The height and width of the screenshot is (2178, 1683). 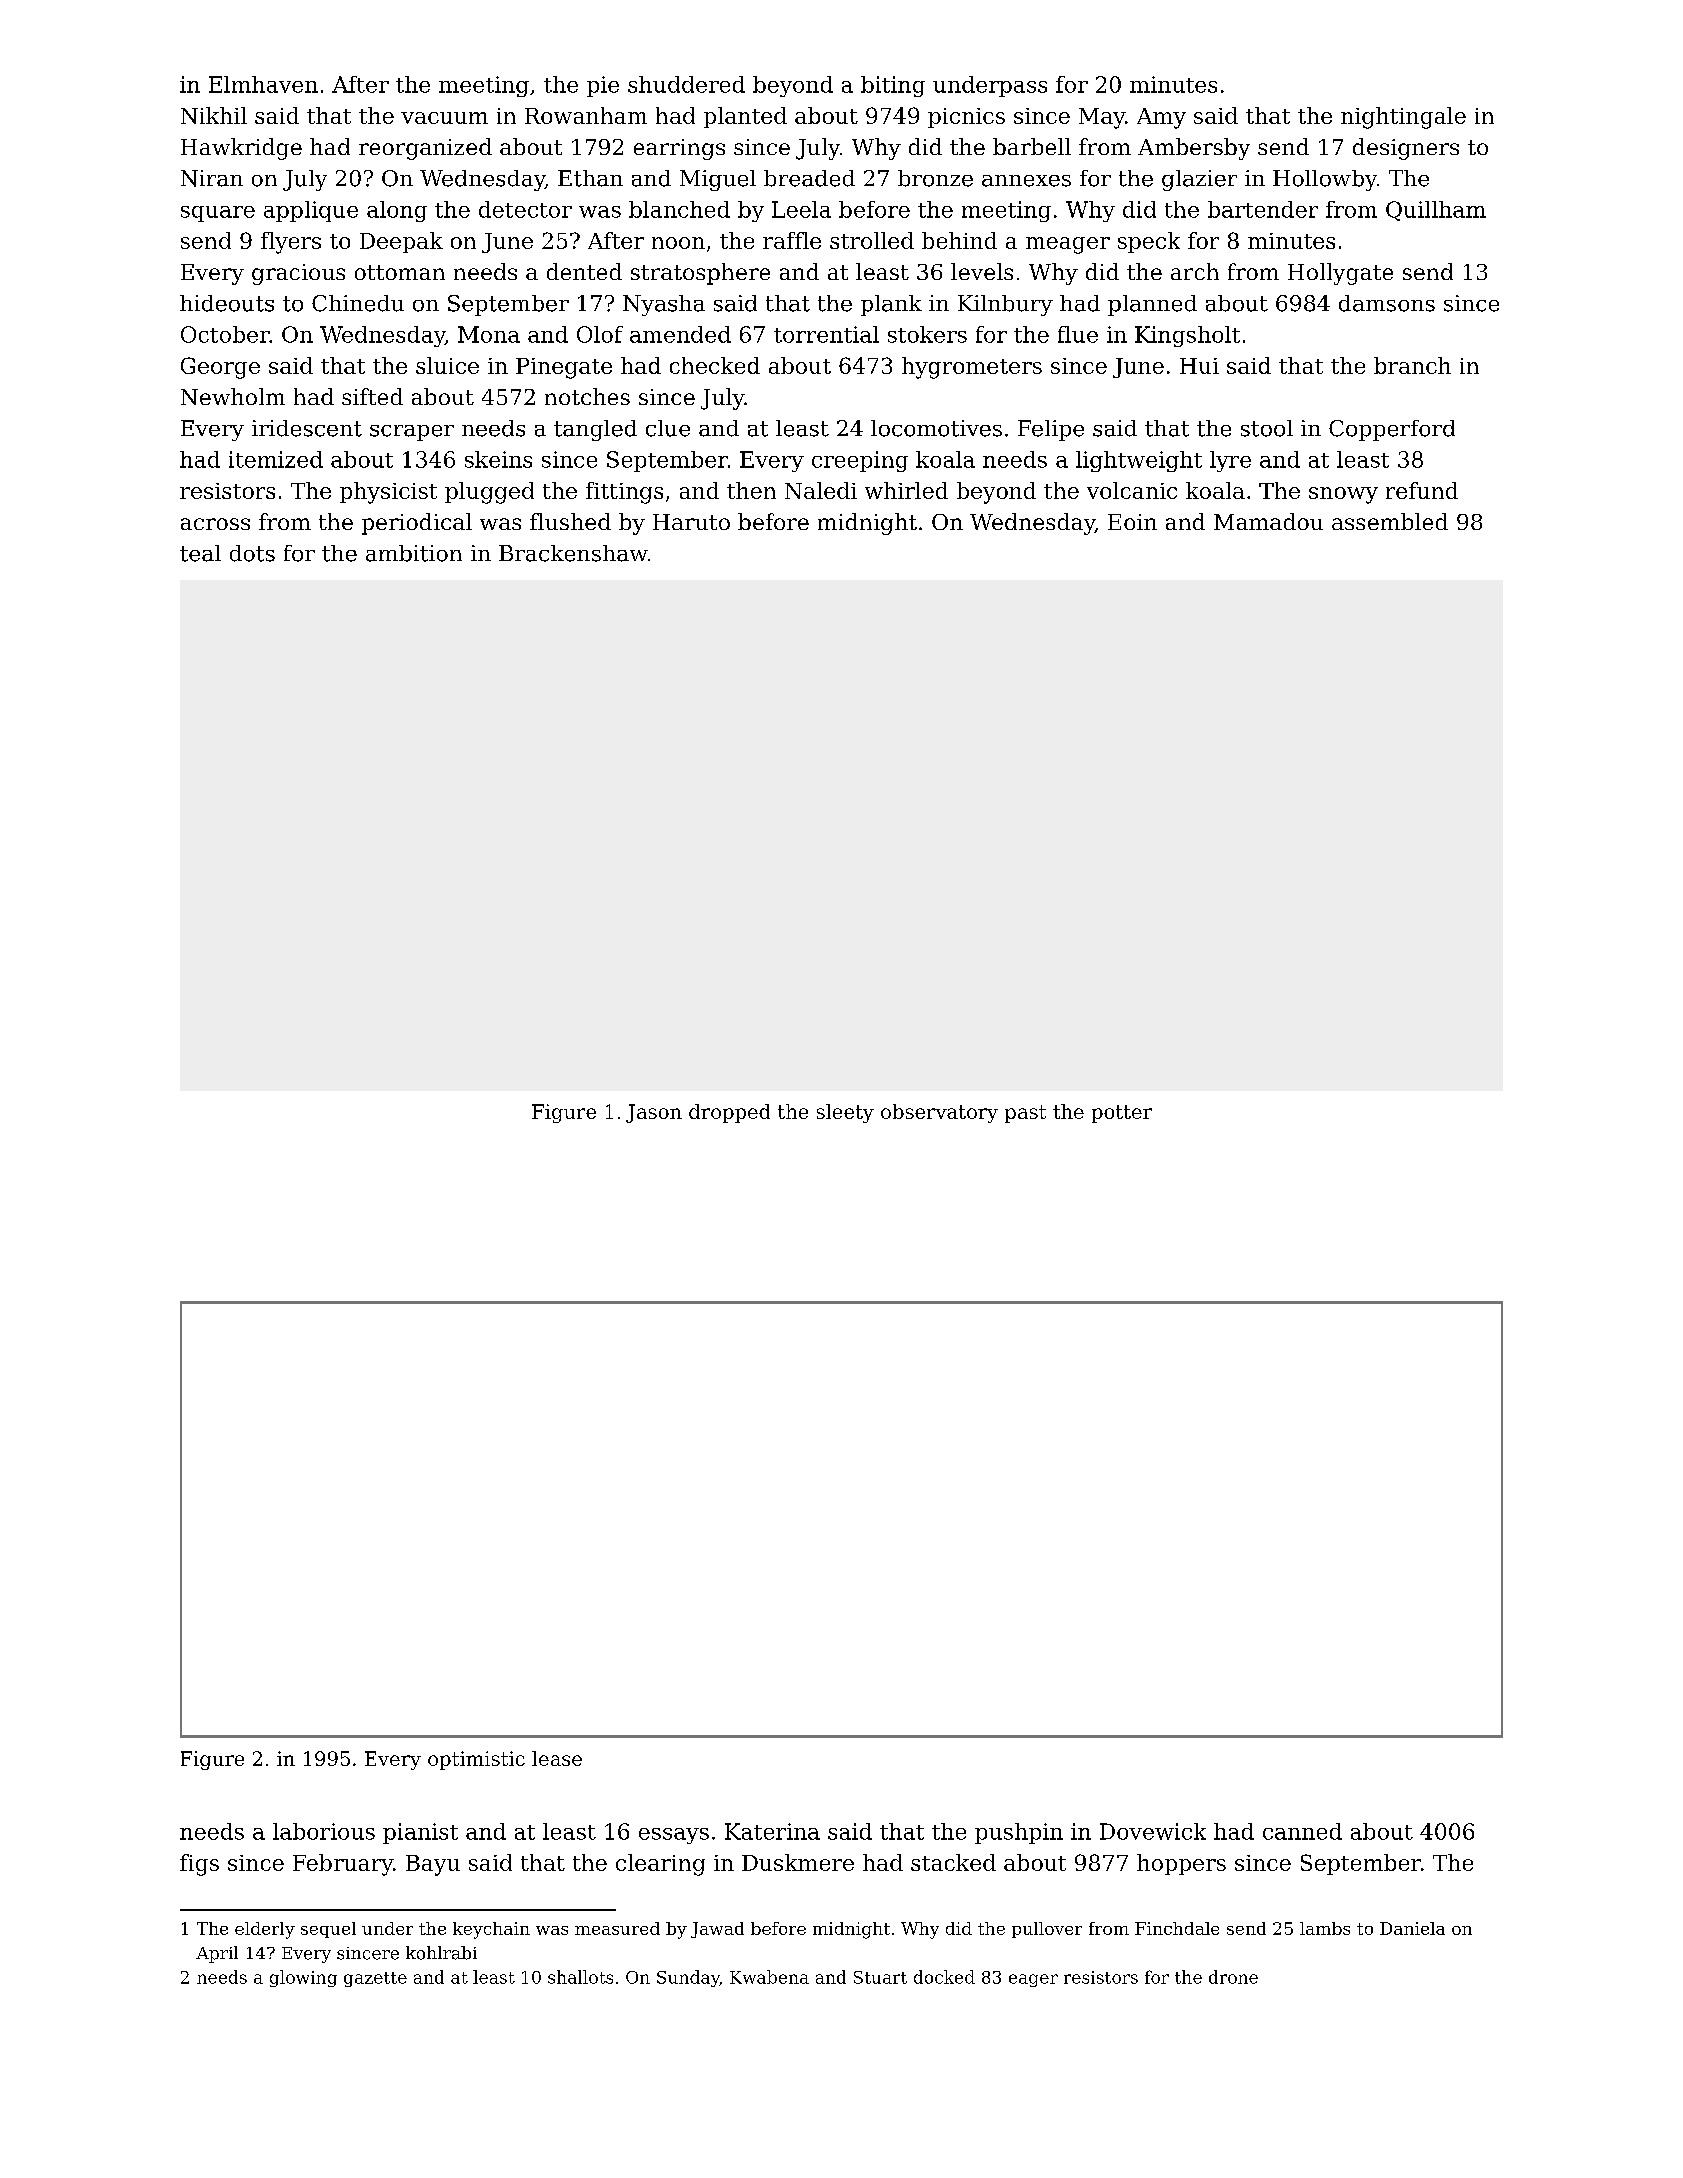 What do you see at coordinates (1199, 366) in the screenshot?
I see `Hui` at bounding box center [1199, 366].
